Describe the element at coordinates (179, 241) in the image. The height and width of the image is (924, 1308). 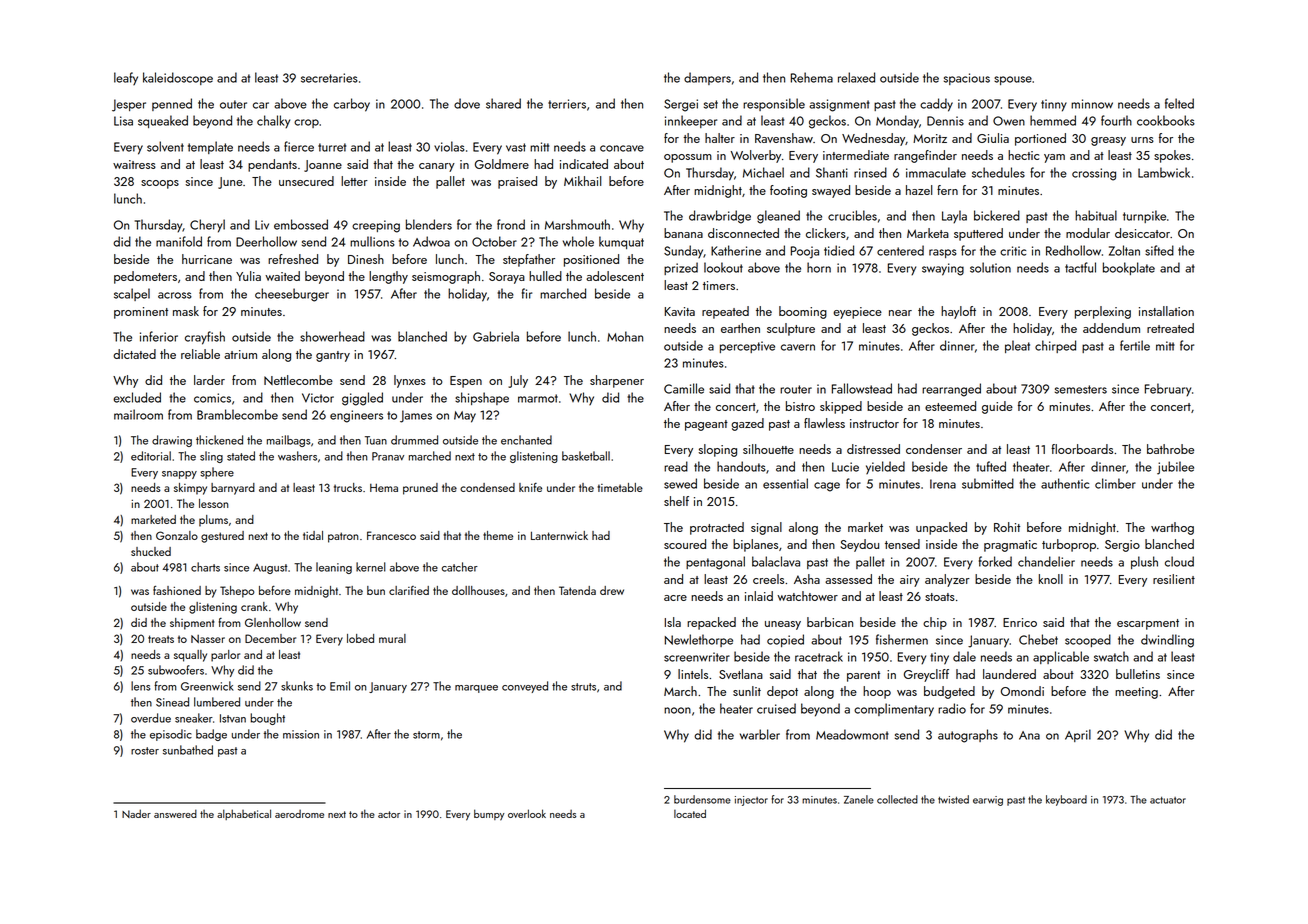
I see `manifold` at that location.
